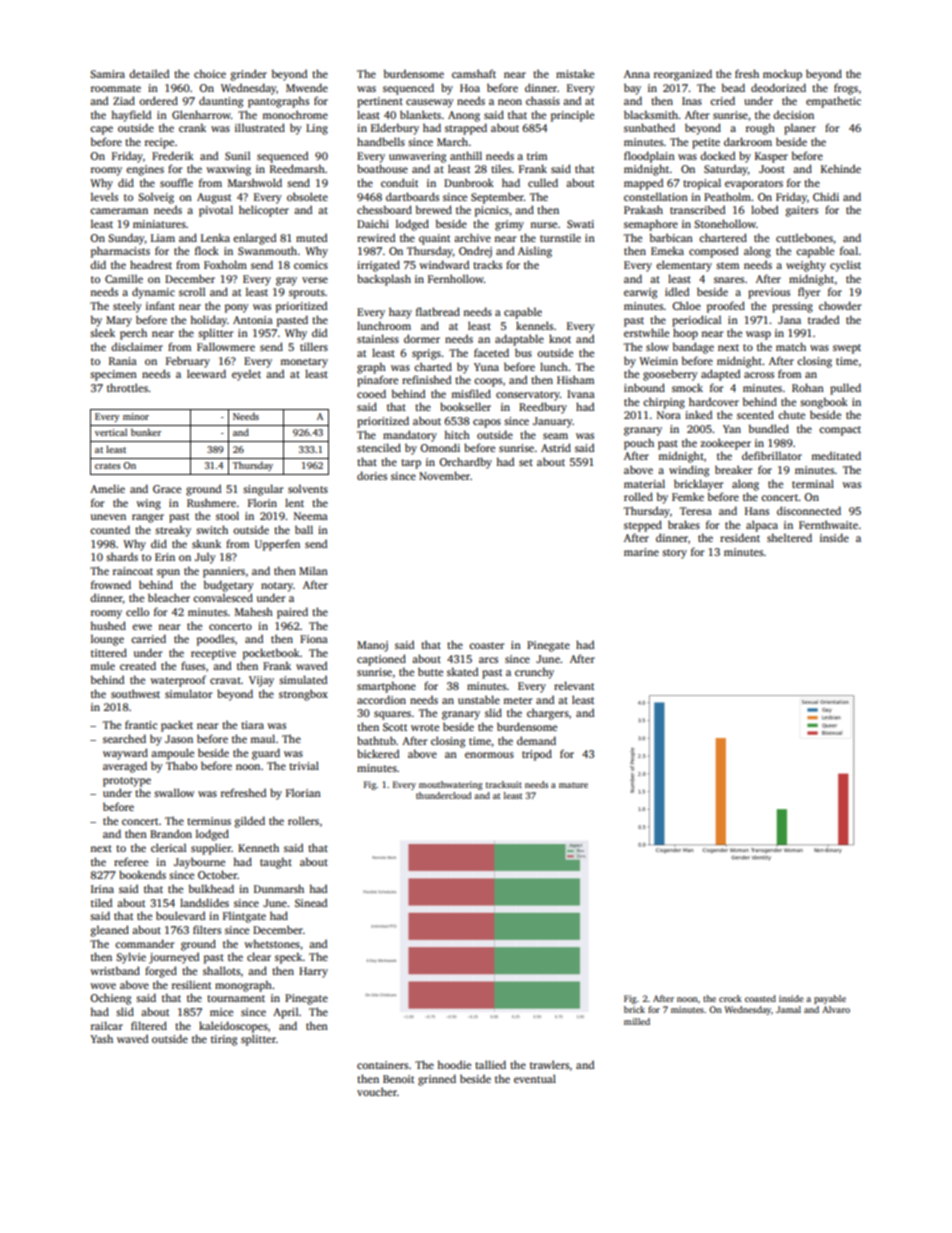 The width and height of the screenshot is (952, 1233). What do you see at coordinates (260, 127) in the screenshot?
I see `illustrated` at bounding box center [260, 127].
